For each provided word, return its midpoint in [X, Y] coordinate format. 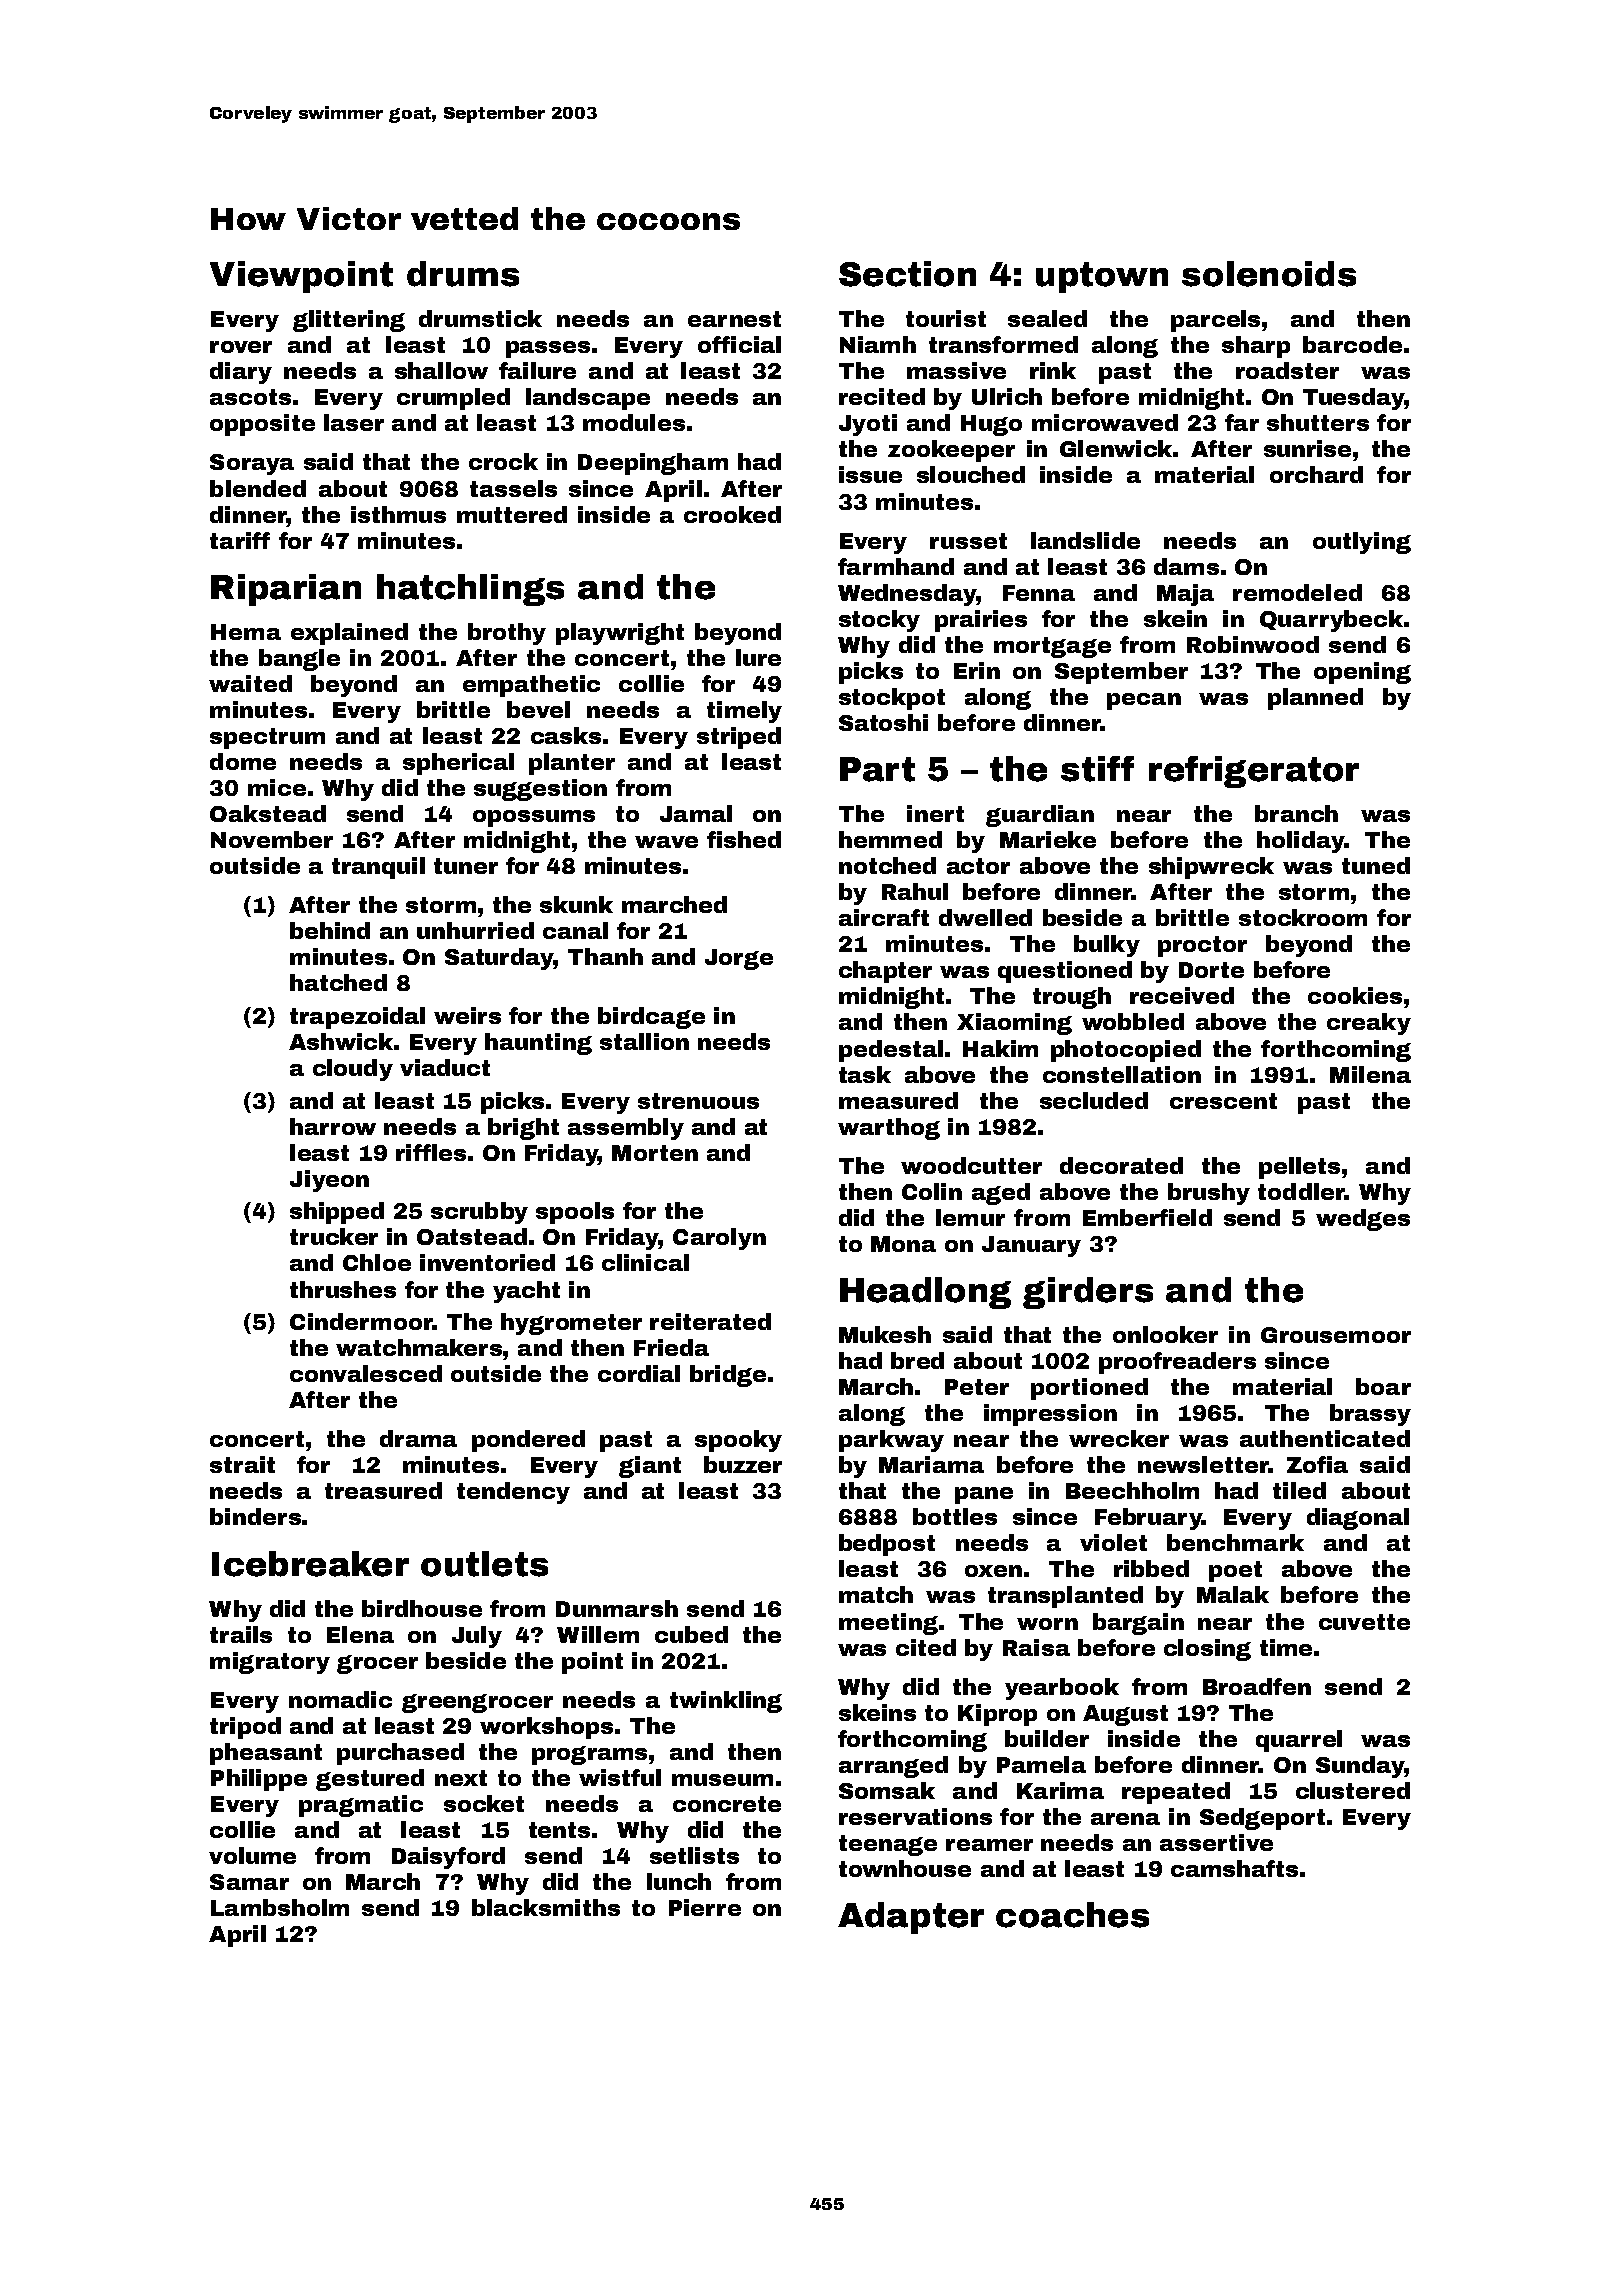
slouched [971, 474]
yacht [526, 1292]
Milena [1370, 1074]
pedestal [891, 1051]
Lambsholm [280, 1907]
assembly [626, 1129]
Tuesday [1354, 399]
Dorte [1211, 970]
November [272, 839]
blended [258, 488]
